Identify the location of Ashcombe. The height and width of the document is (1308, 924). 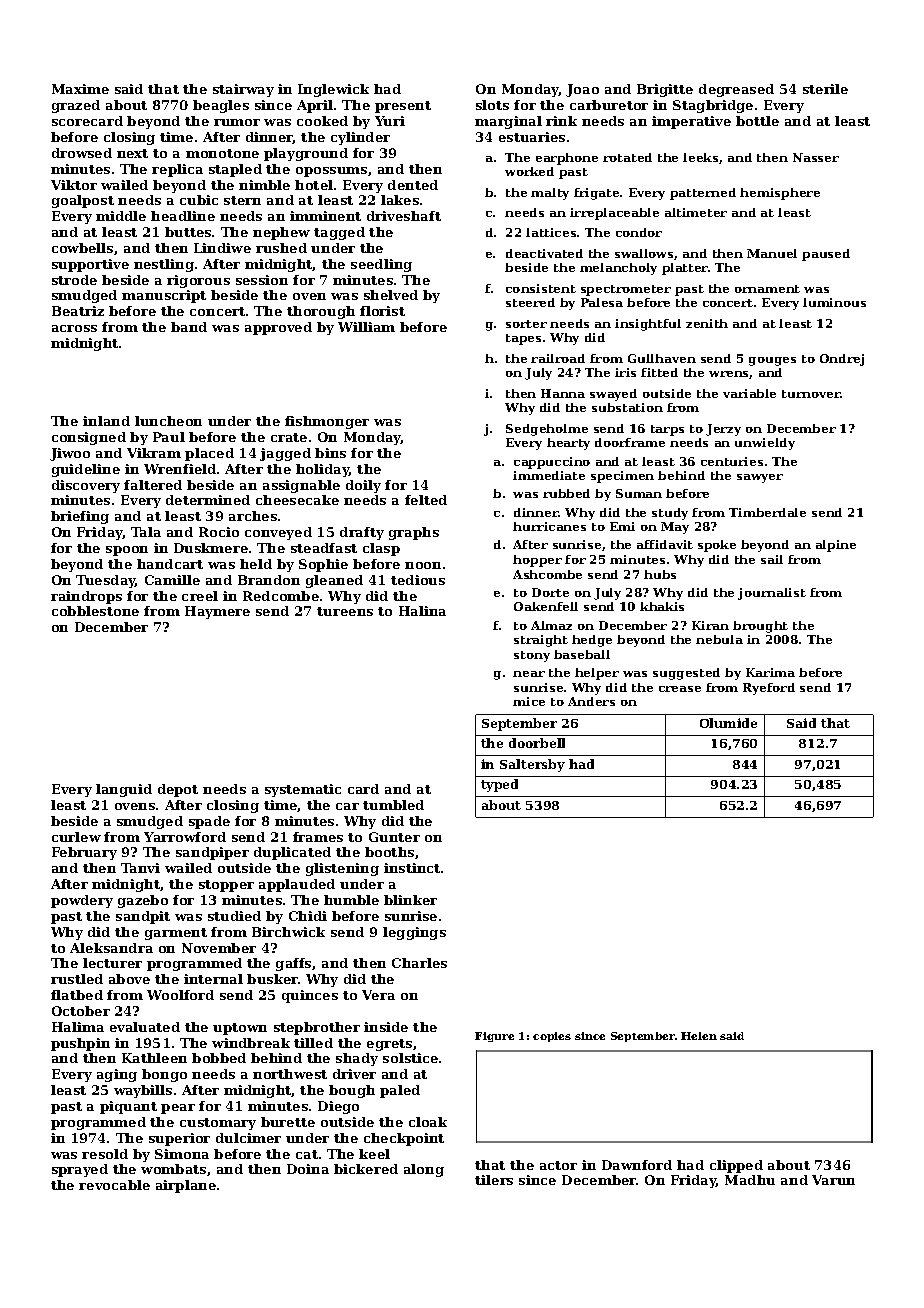
(547, 574).
